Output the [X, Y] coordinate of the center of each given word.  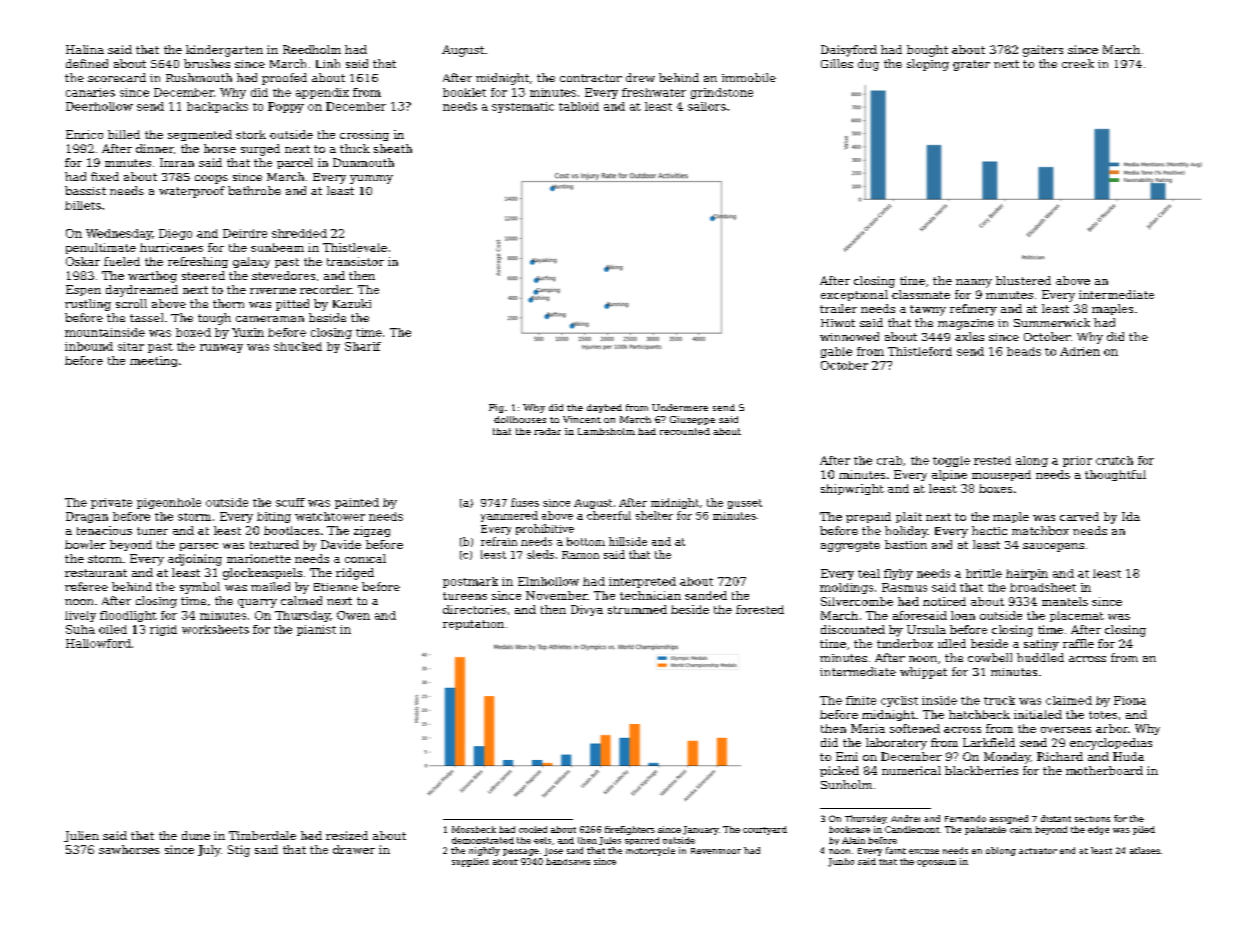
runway [221, 348]
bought [927, 51]
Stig [239, 851]
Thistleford [920, 351]
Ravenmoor [716, 851]
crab [889, 460]
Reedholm [312, 49]
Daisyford [849, 51]
